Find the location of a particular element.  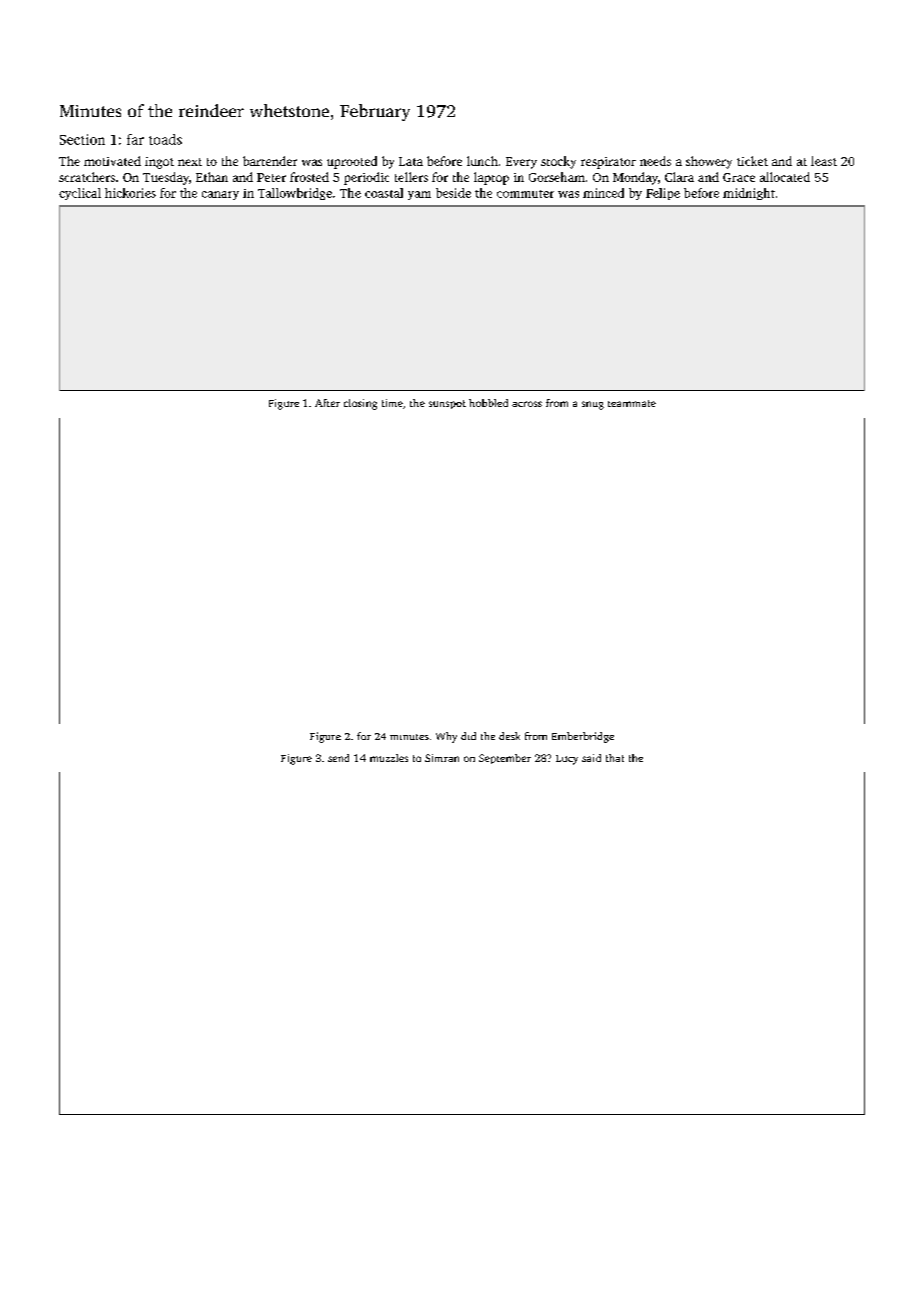

uprooted is located at coordinates (352, 162).
